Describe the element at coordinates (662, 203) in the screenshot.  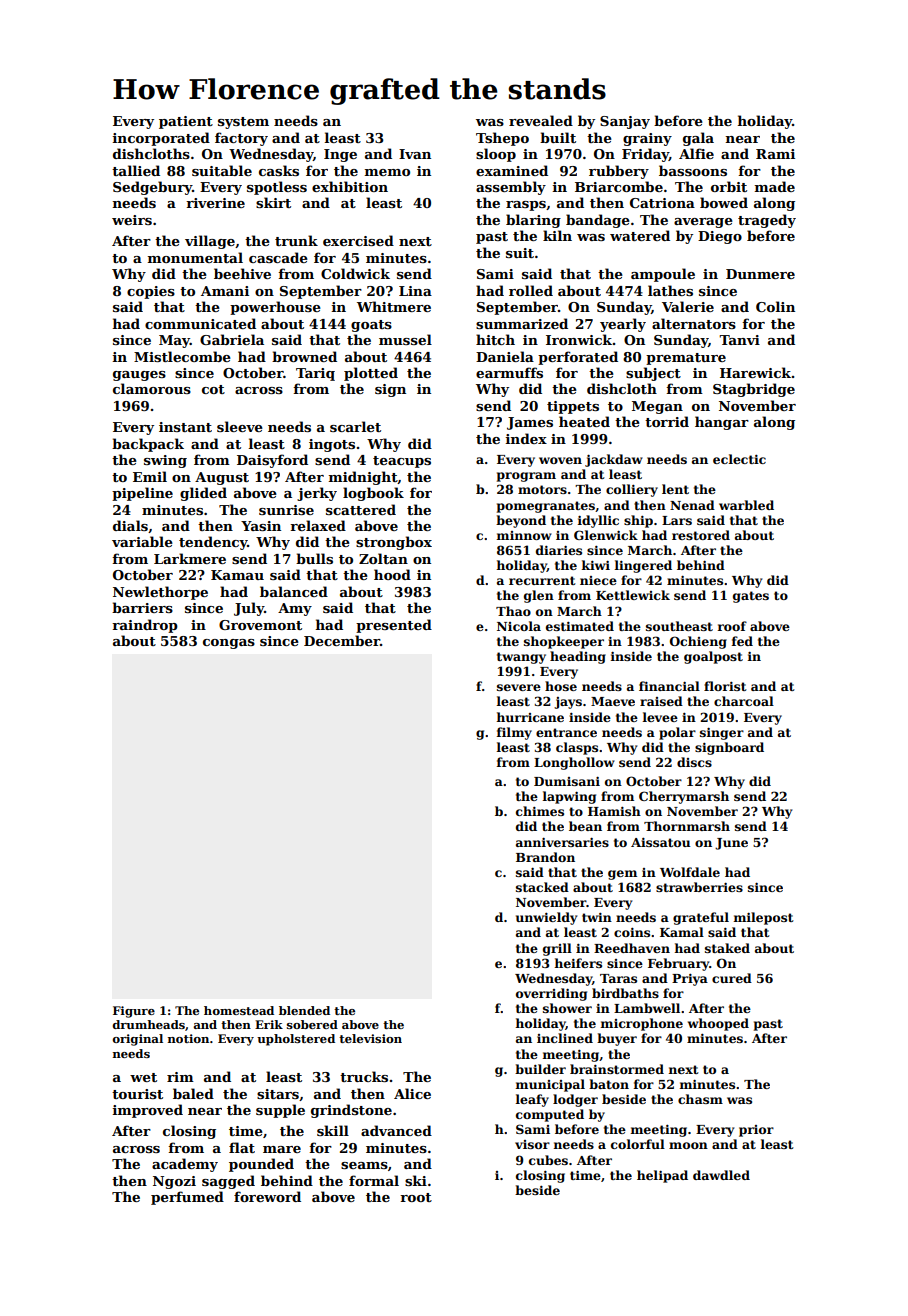
I see `Catriona` at that location.
